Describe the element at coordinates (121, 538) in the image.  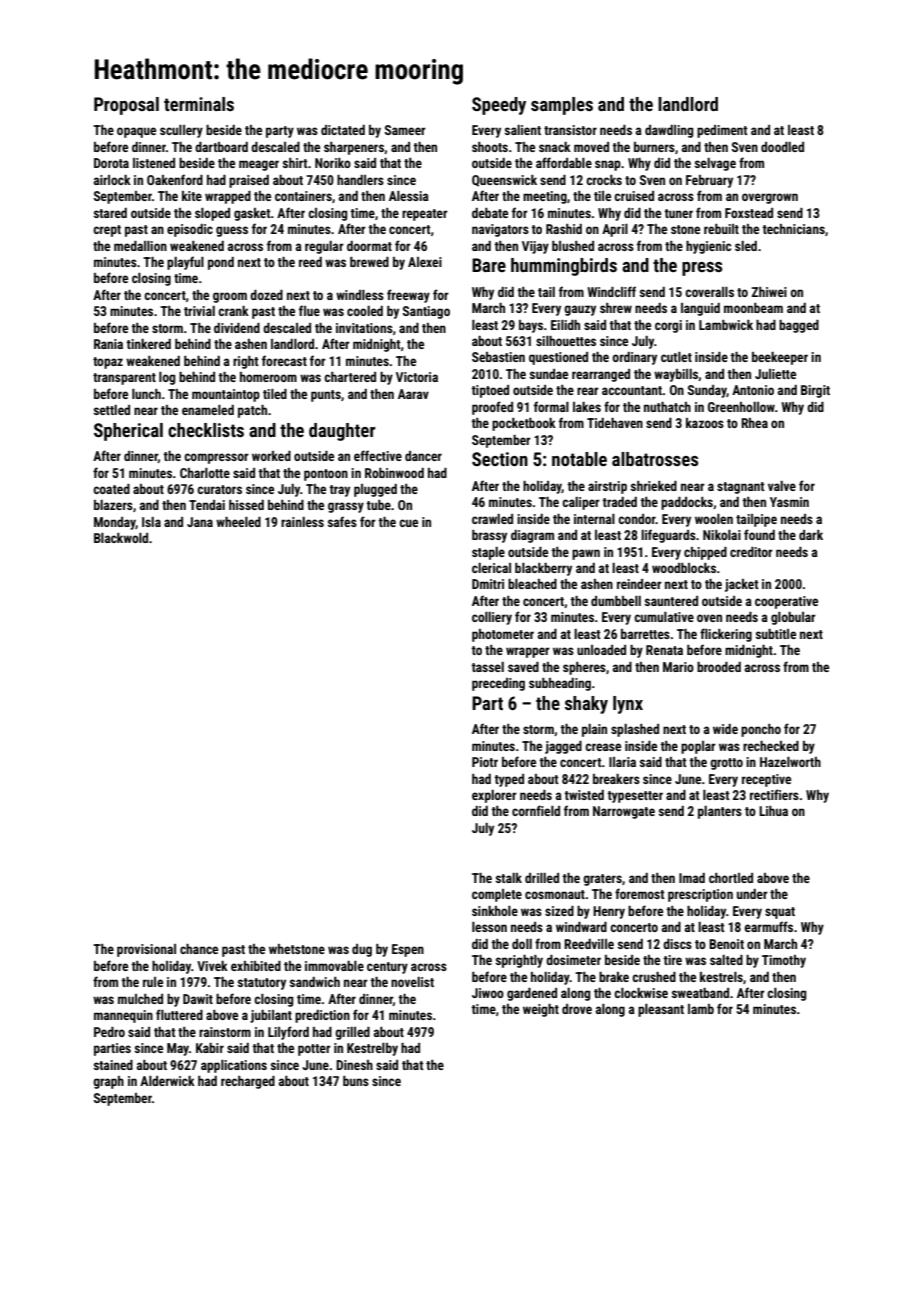
I see `Blackwold` at that location.
